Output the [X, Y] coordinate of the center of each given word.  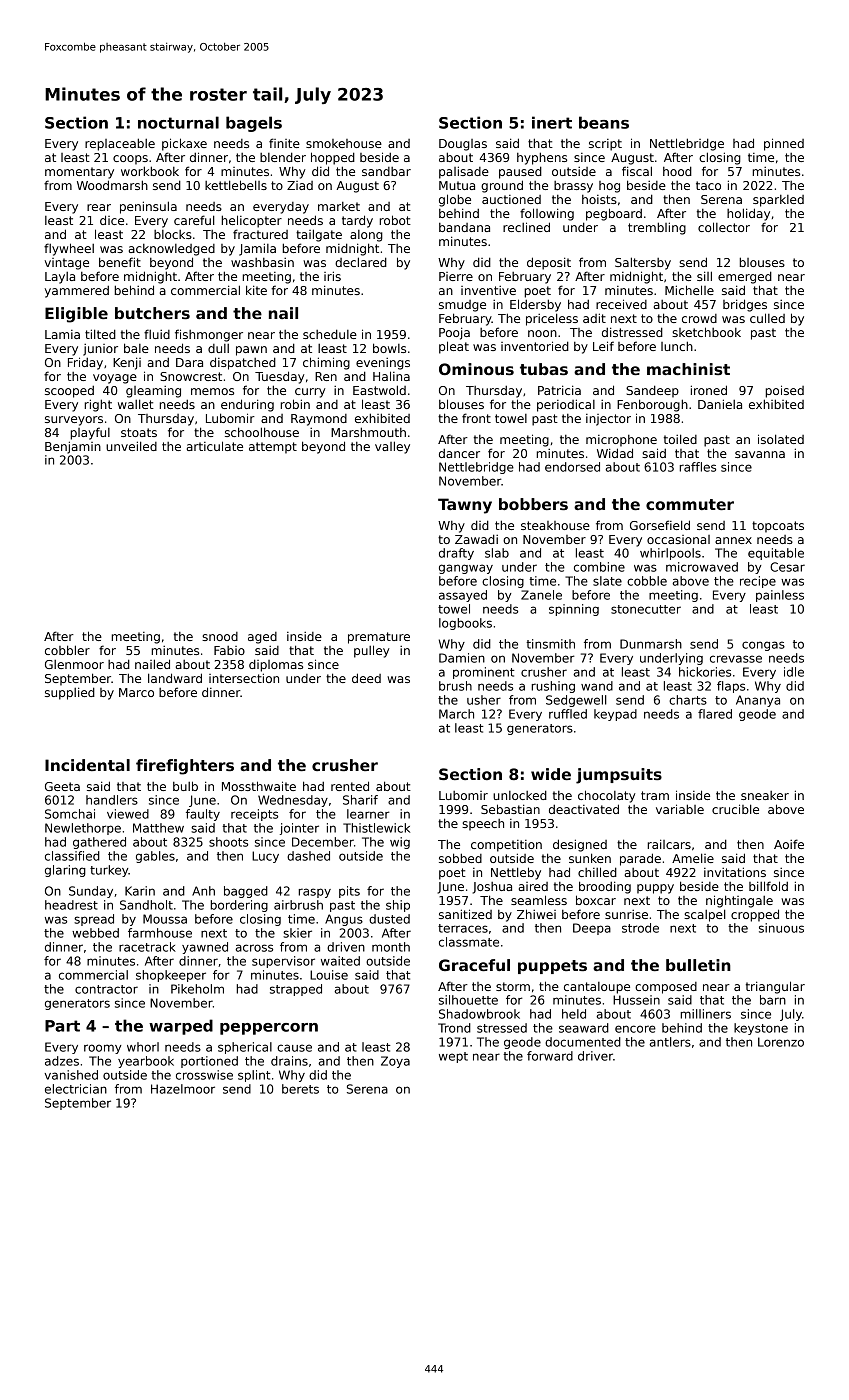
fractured [260, 234]
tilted [100, 334]
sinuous [781, 928]
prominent [484, 673]
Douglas [463, 145]
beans [604, 122]
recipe [758, 582]
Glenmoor [74, 664]
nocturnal [178, 122]
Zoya [395, 1062]
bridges [745, 305]
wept [453, 1057]
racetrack [147, 947]
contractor [106, 989]
